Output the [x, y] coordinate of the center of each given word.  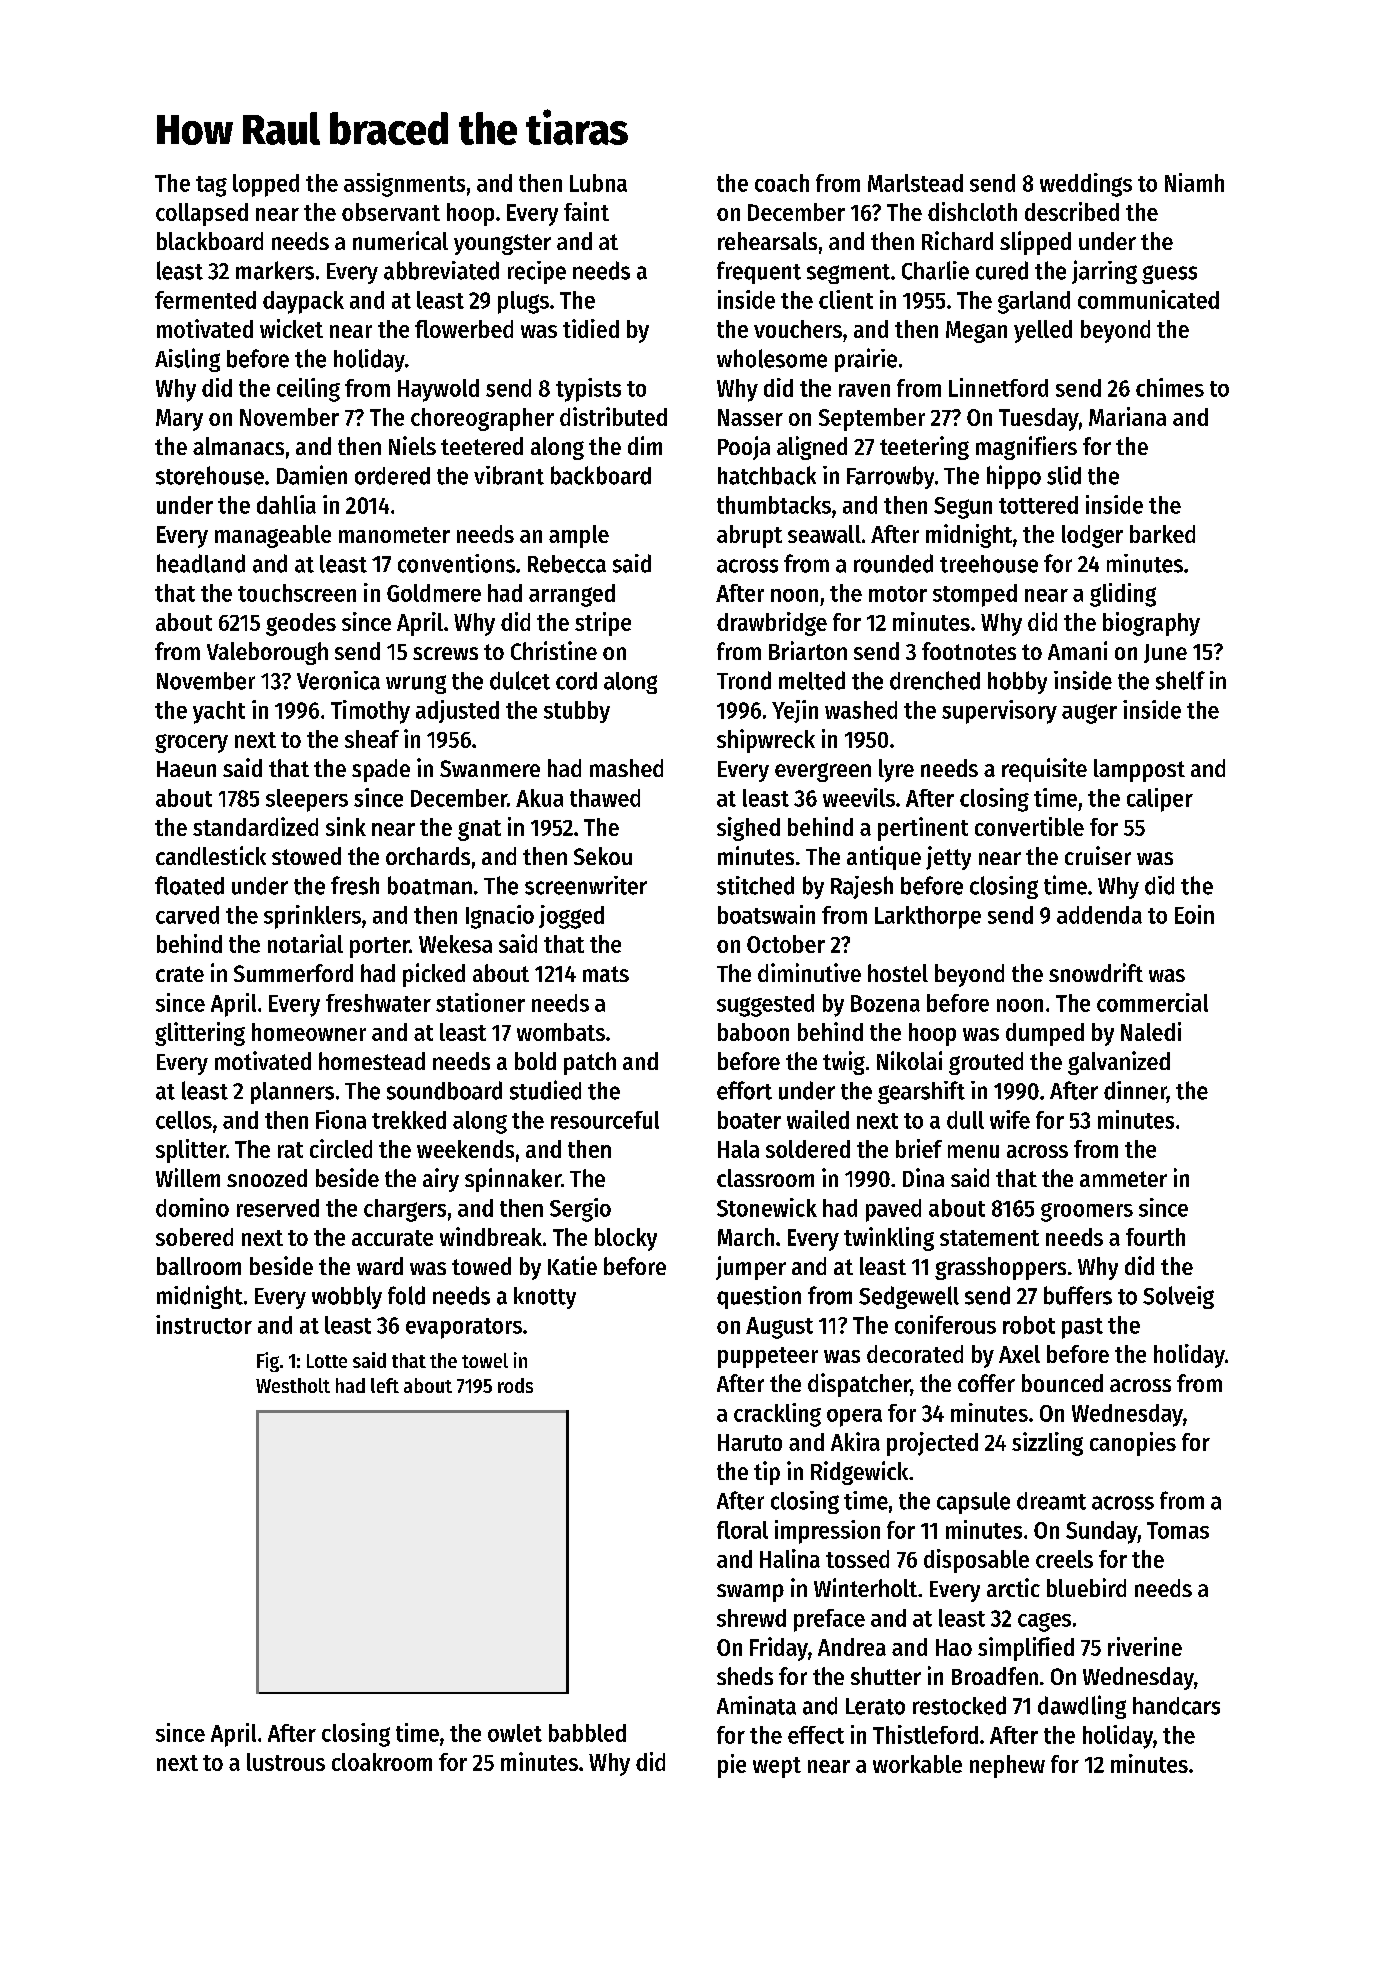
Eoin [1194, 914]
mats [606, 974]
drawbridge [772, 624]
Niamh [1194, 182]
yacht [219, 712]
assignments [404, 185]
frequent [759, 272]
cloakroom [382, 1762]
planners [292, 1093]
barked [1162, 534]
